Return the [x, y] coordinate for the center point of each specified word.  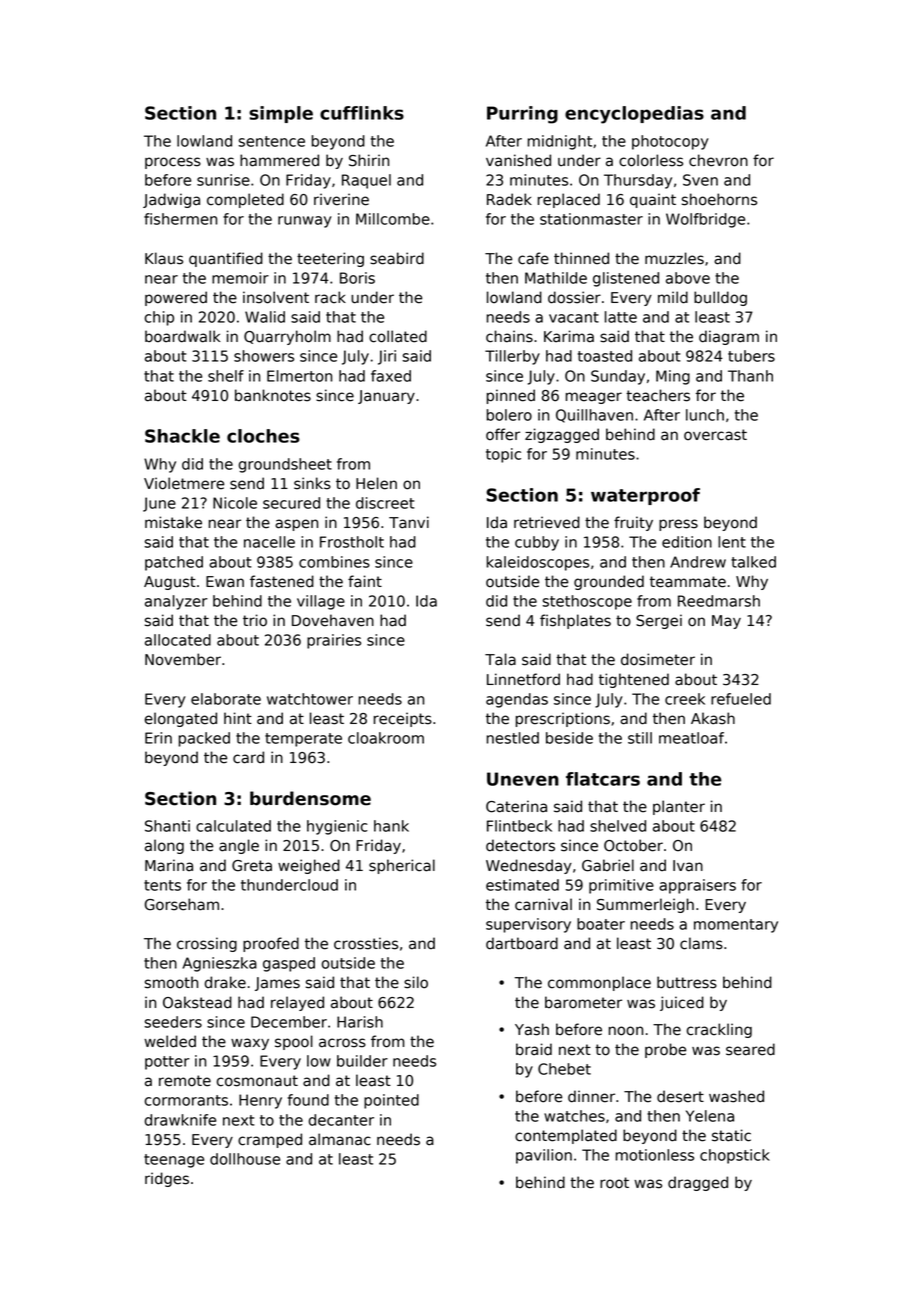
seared [750, 1049]
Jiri [387, 357]
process [173, 163]
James [277, 984]
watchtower [310, 699]
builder [362, 1061]
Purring [522, 115]
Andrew [698, 562]
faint [365, 581]
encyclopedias [634, 115]
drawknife [180, 1120]
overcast [715, 435]
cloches [263, 436]
